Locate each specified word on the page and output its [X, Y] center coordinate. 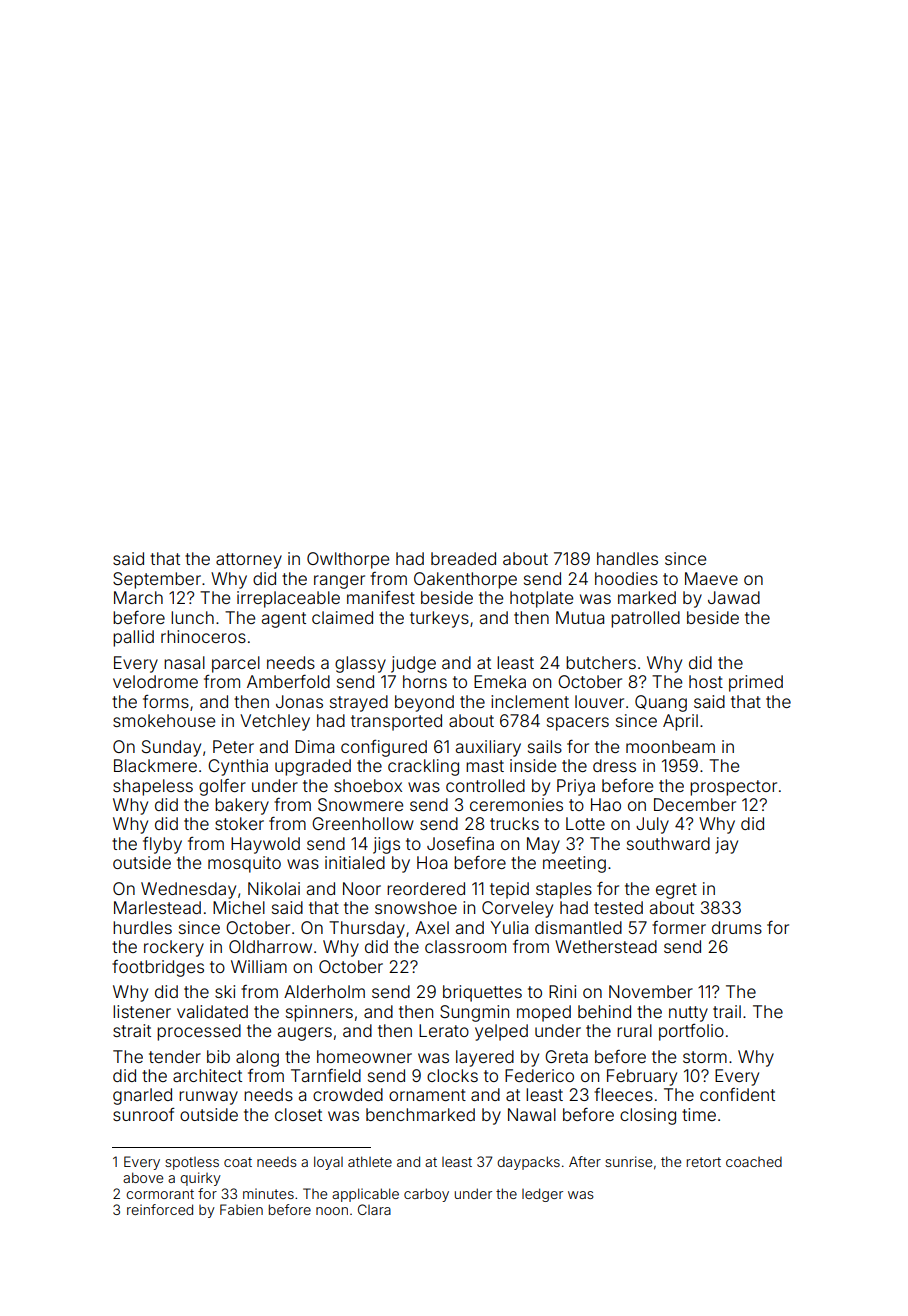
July [652, 825]
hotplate [541, 599]
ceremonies [516, 804]
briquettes [482, 993]
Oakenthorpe [465, 580]
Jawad [734, 597]
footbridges [158, 968]
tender [175, 1056]
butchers [601, 662]
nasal [184, 662]
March [138, 597]
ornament [427, 1095]
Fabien [241, 1209]
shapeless [153, 787]
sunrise [628, 1161]
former [679, 927]
